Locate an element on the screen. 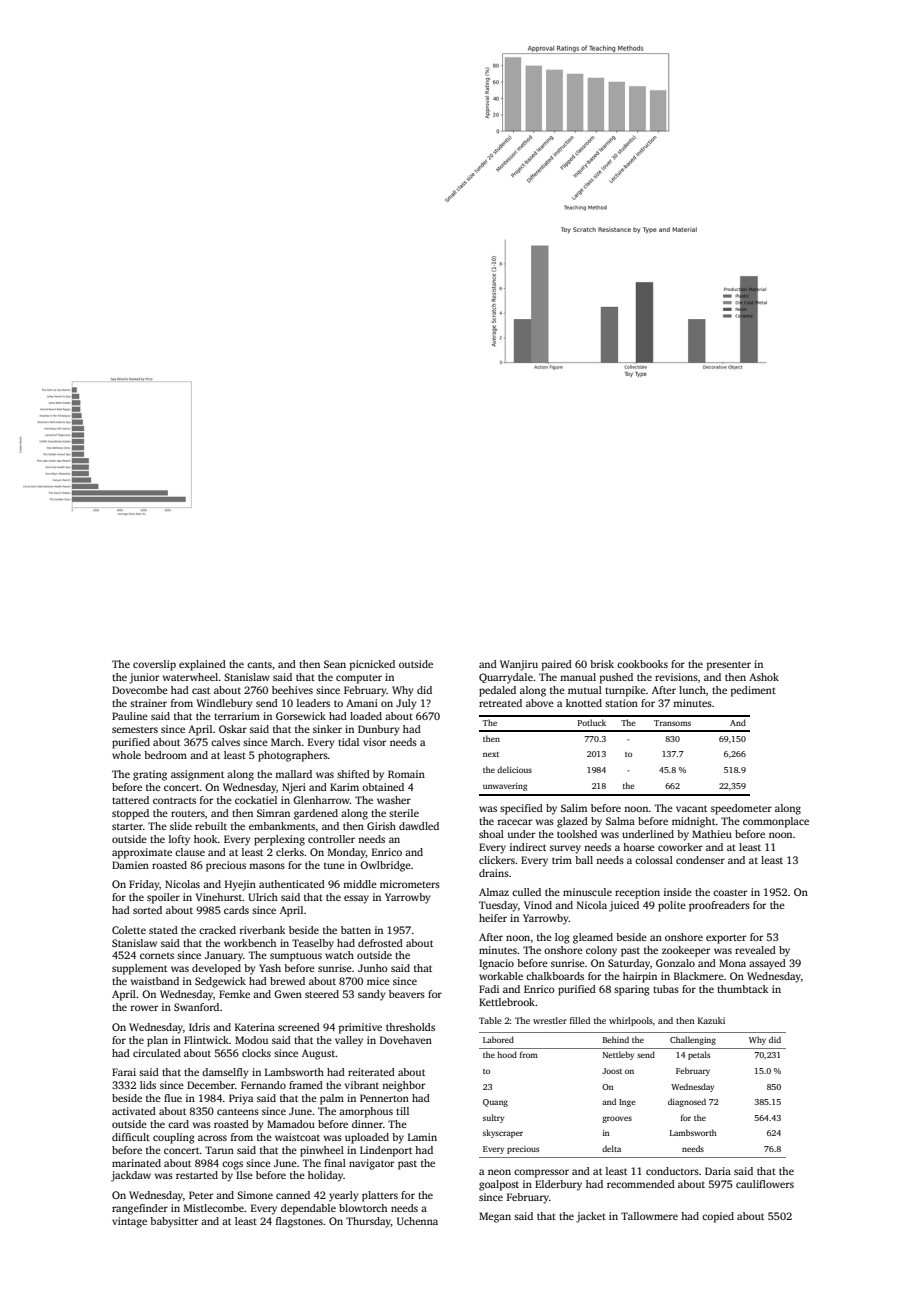 The image size is (924, 1308). Damien is located at coordinates (130, 865).
